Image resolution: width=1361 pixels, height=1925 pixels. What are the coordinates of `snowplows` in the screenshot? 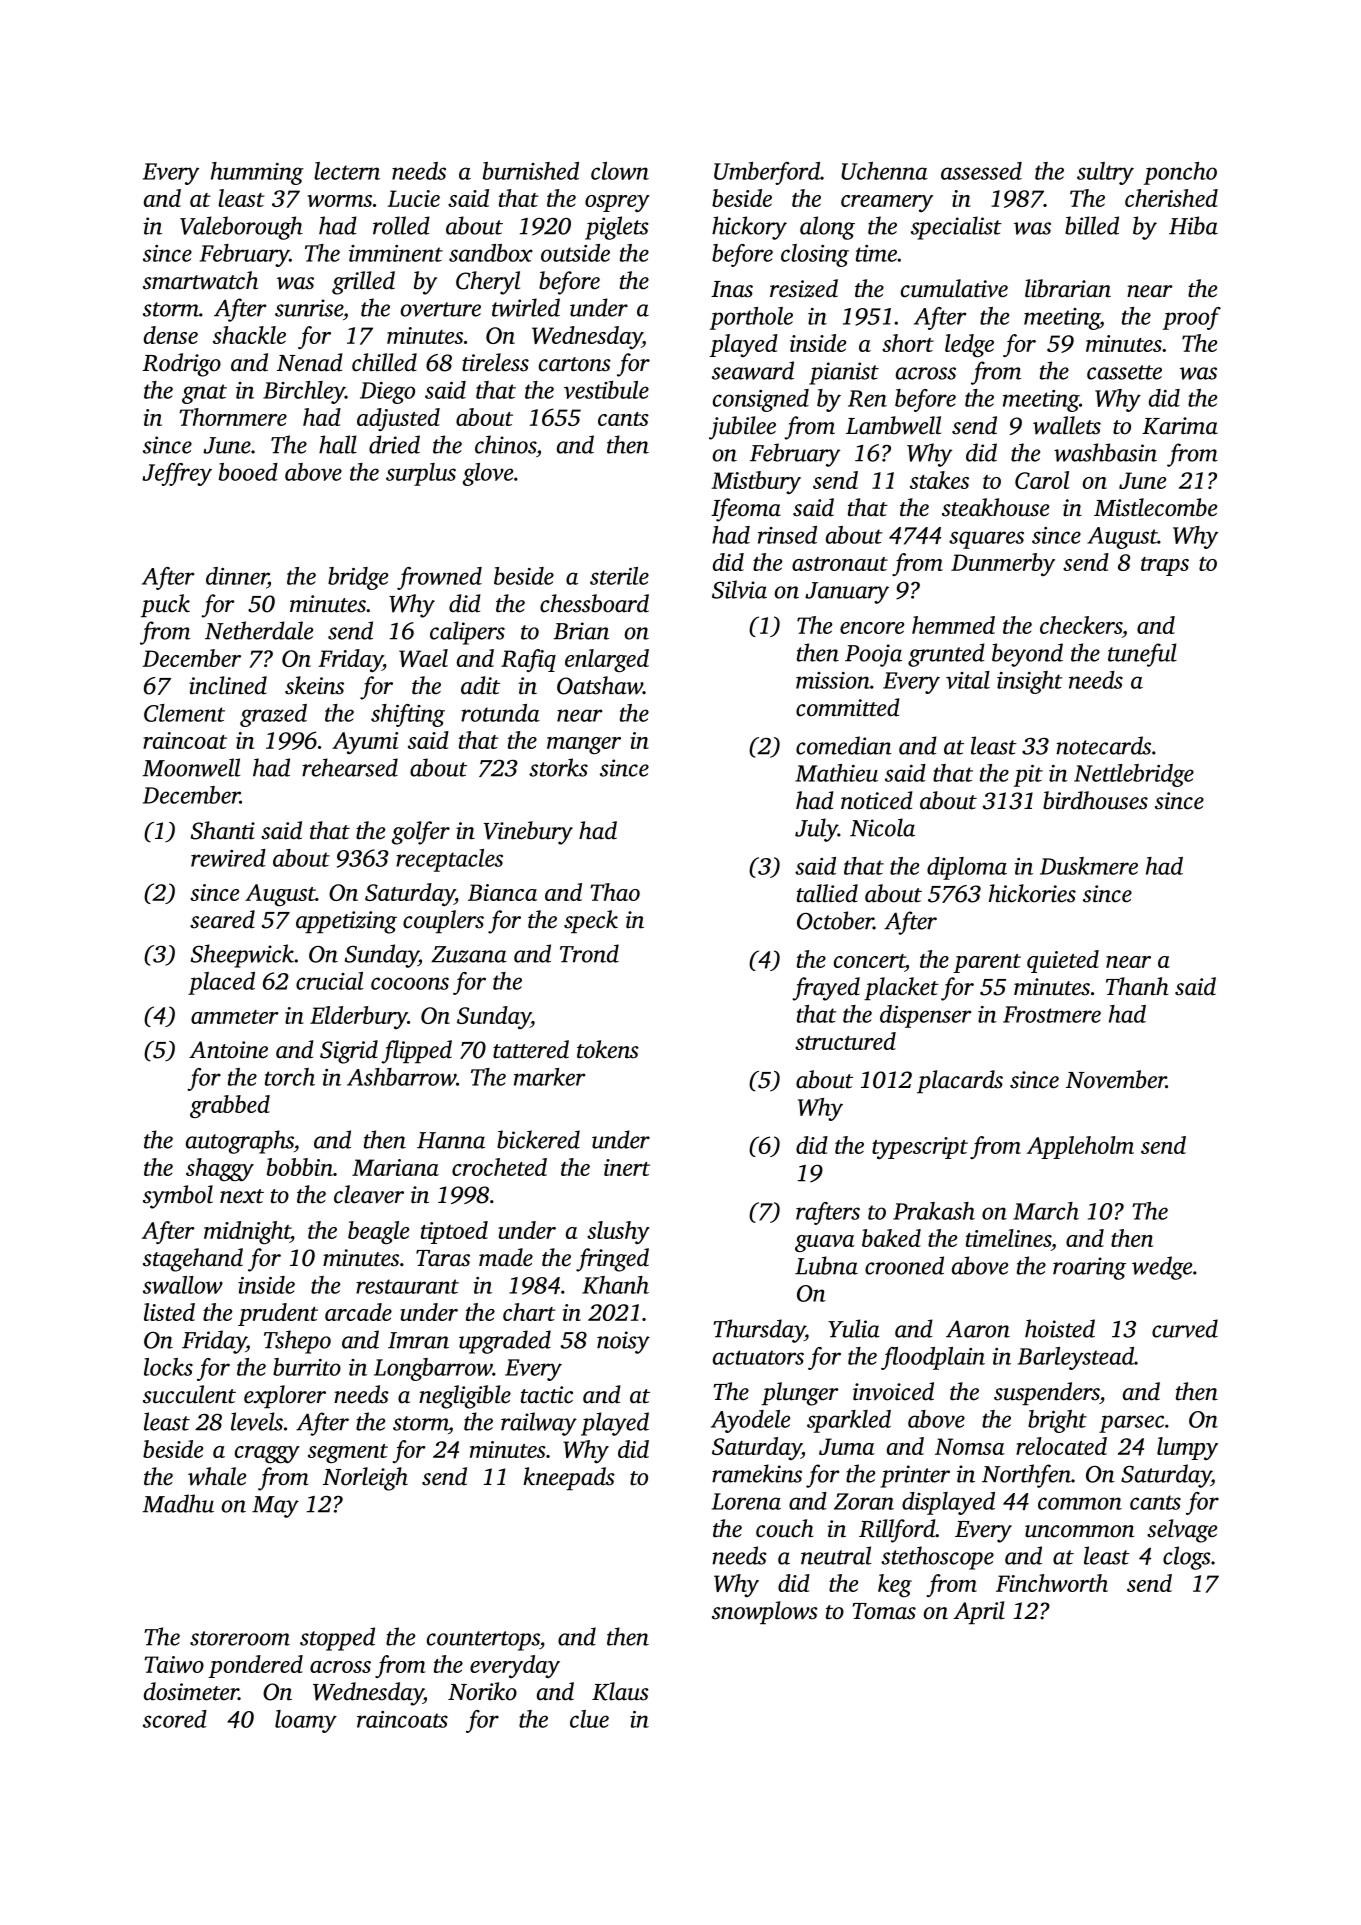 It's located at (765, 1612).
